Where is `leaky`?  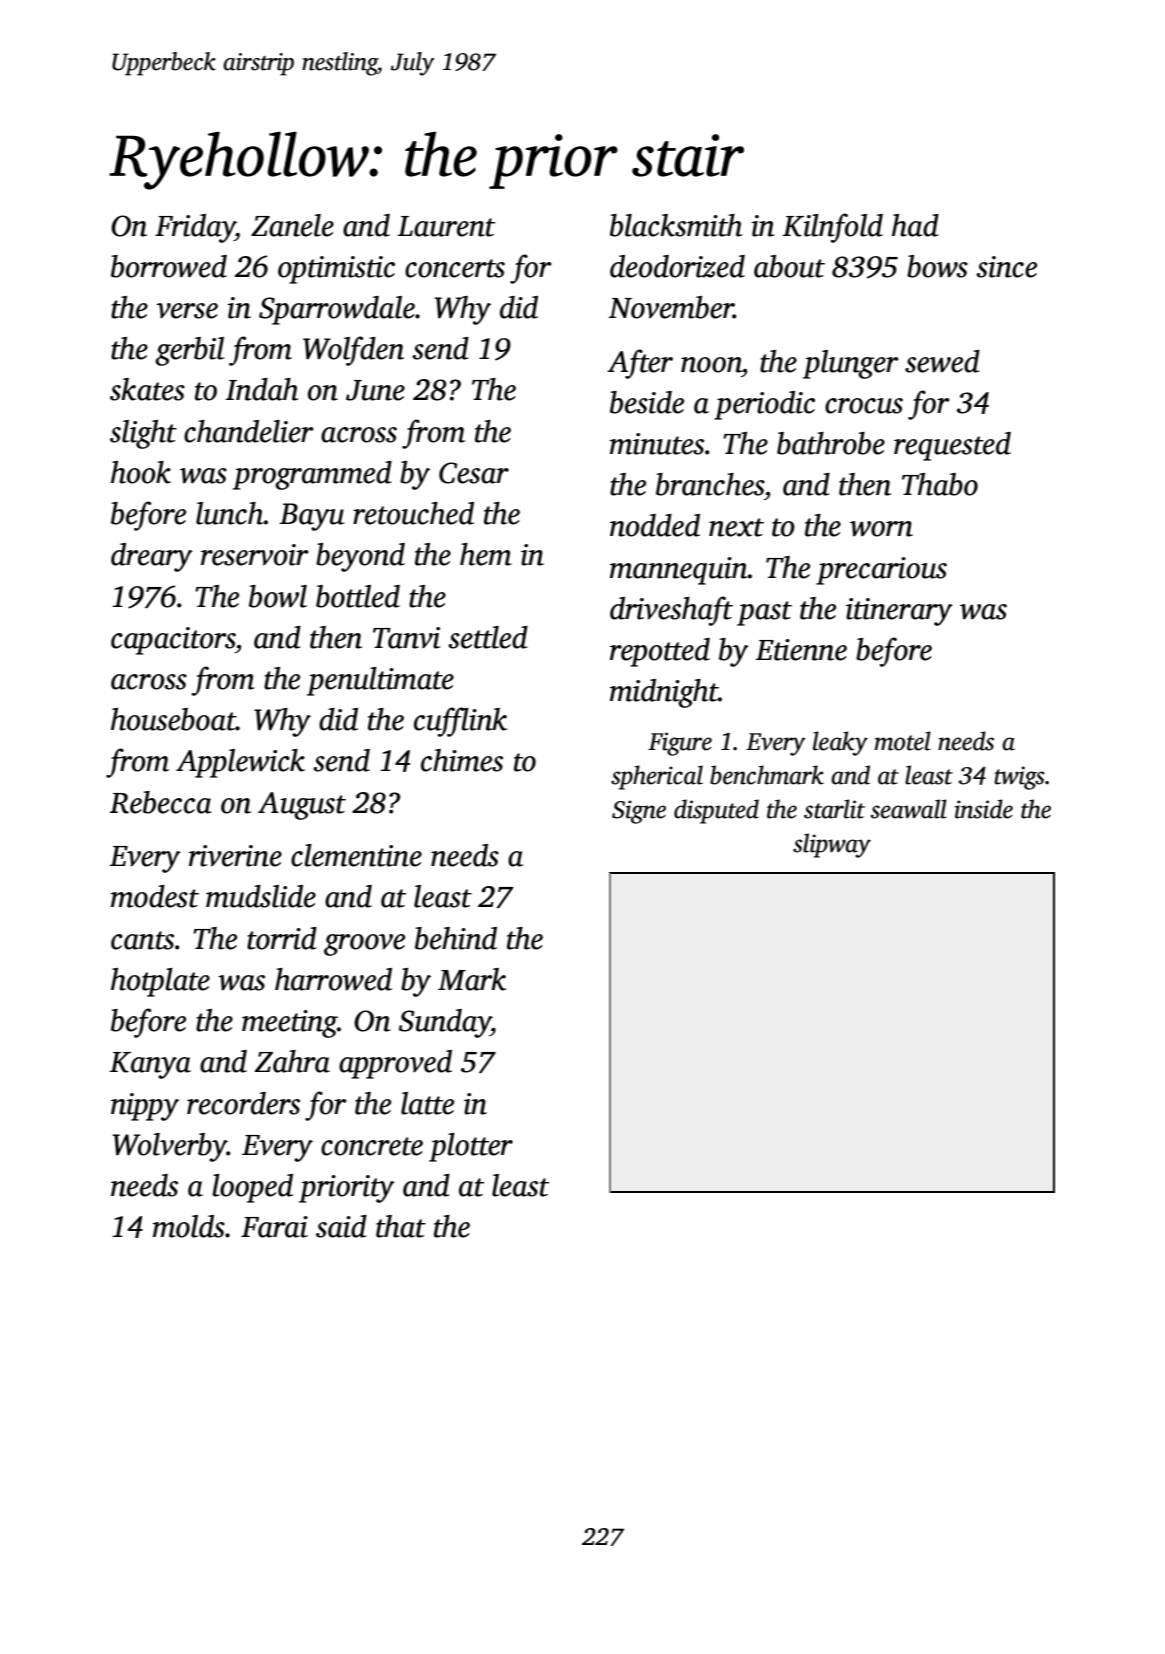
leaky is located at coordinates (840, 743).
